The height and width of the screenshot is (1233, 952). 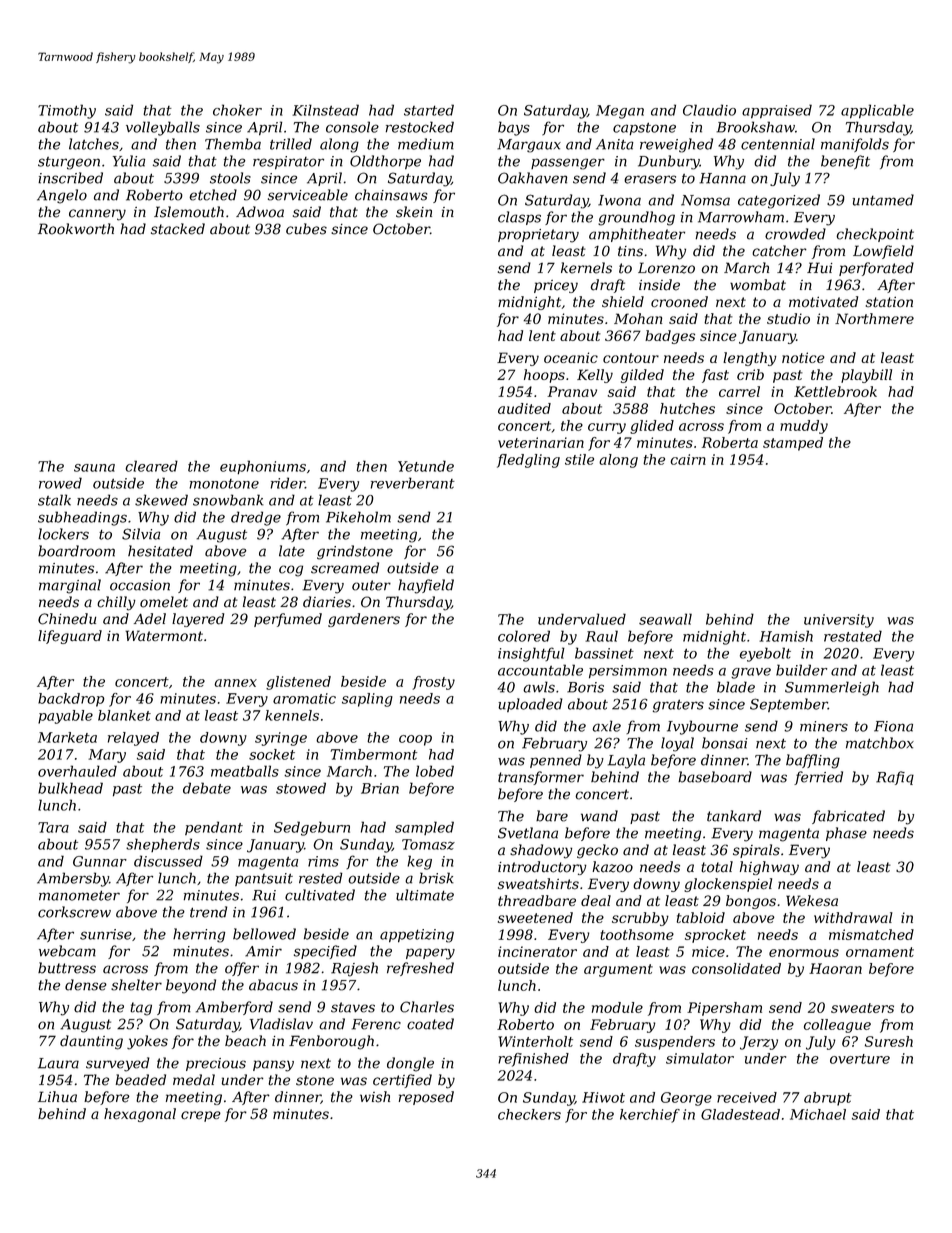 What do you see at coordinates (538, 236) in the screenshot?
I see `proprietary` at bounding box center [538, 236].
